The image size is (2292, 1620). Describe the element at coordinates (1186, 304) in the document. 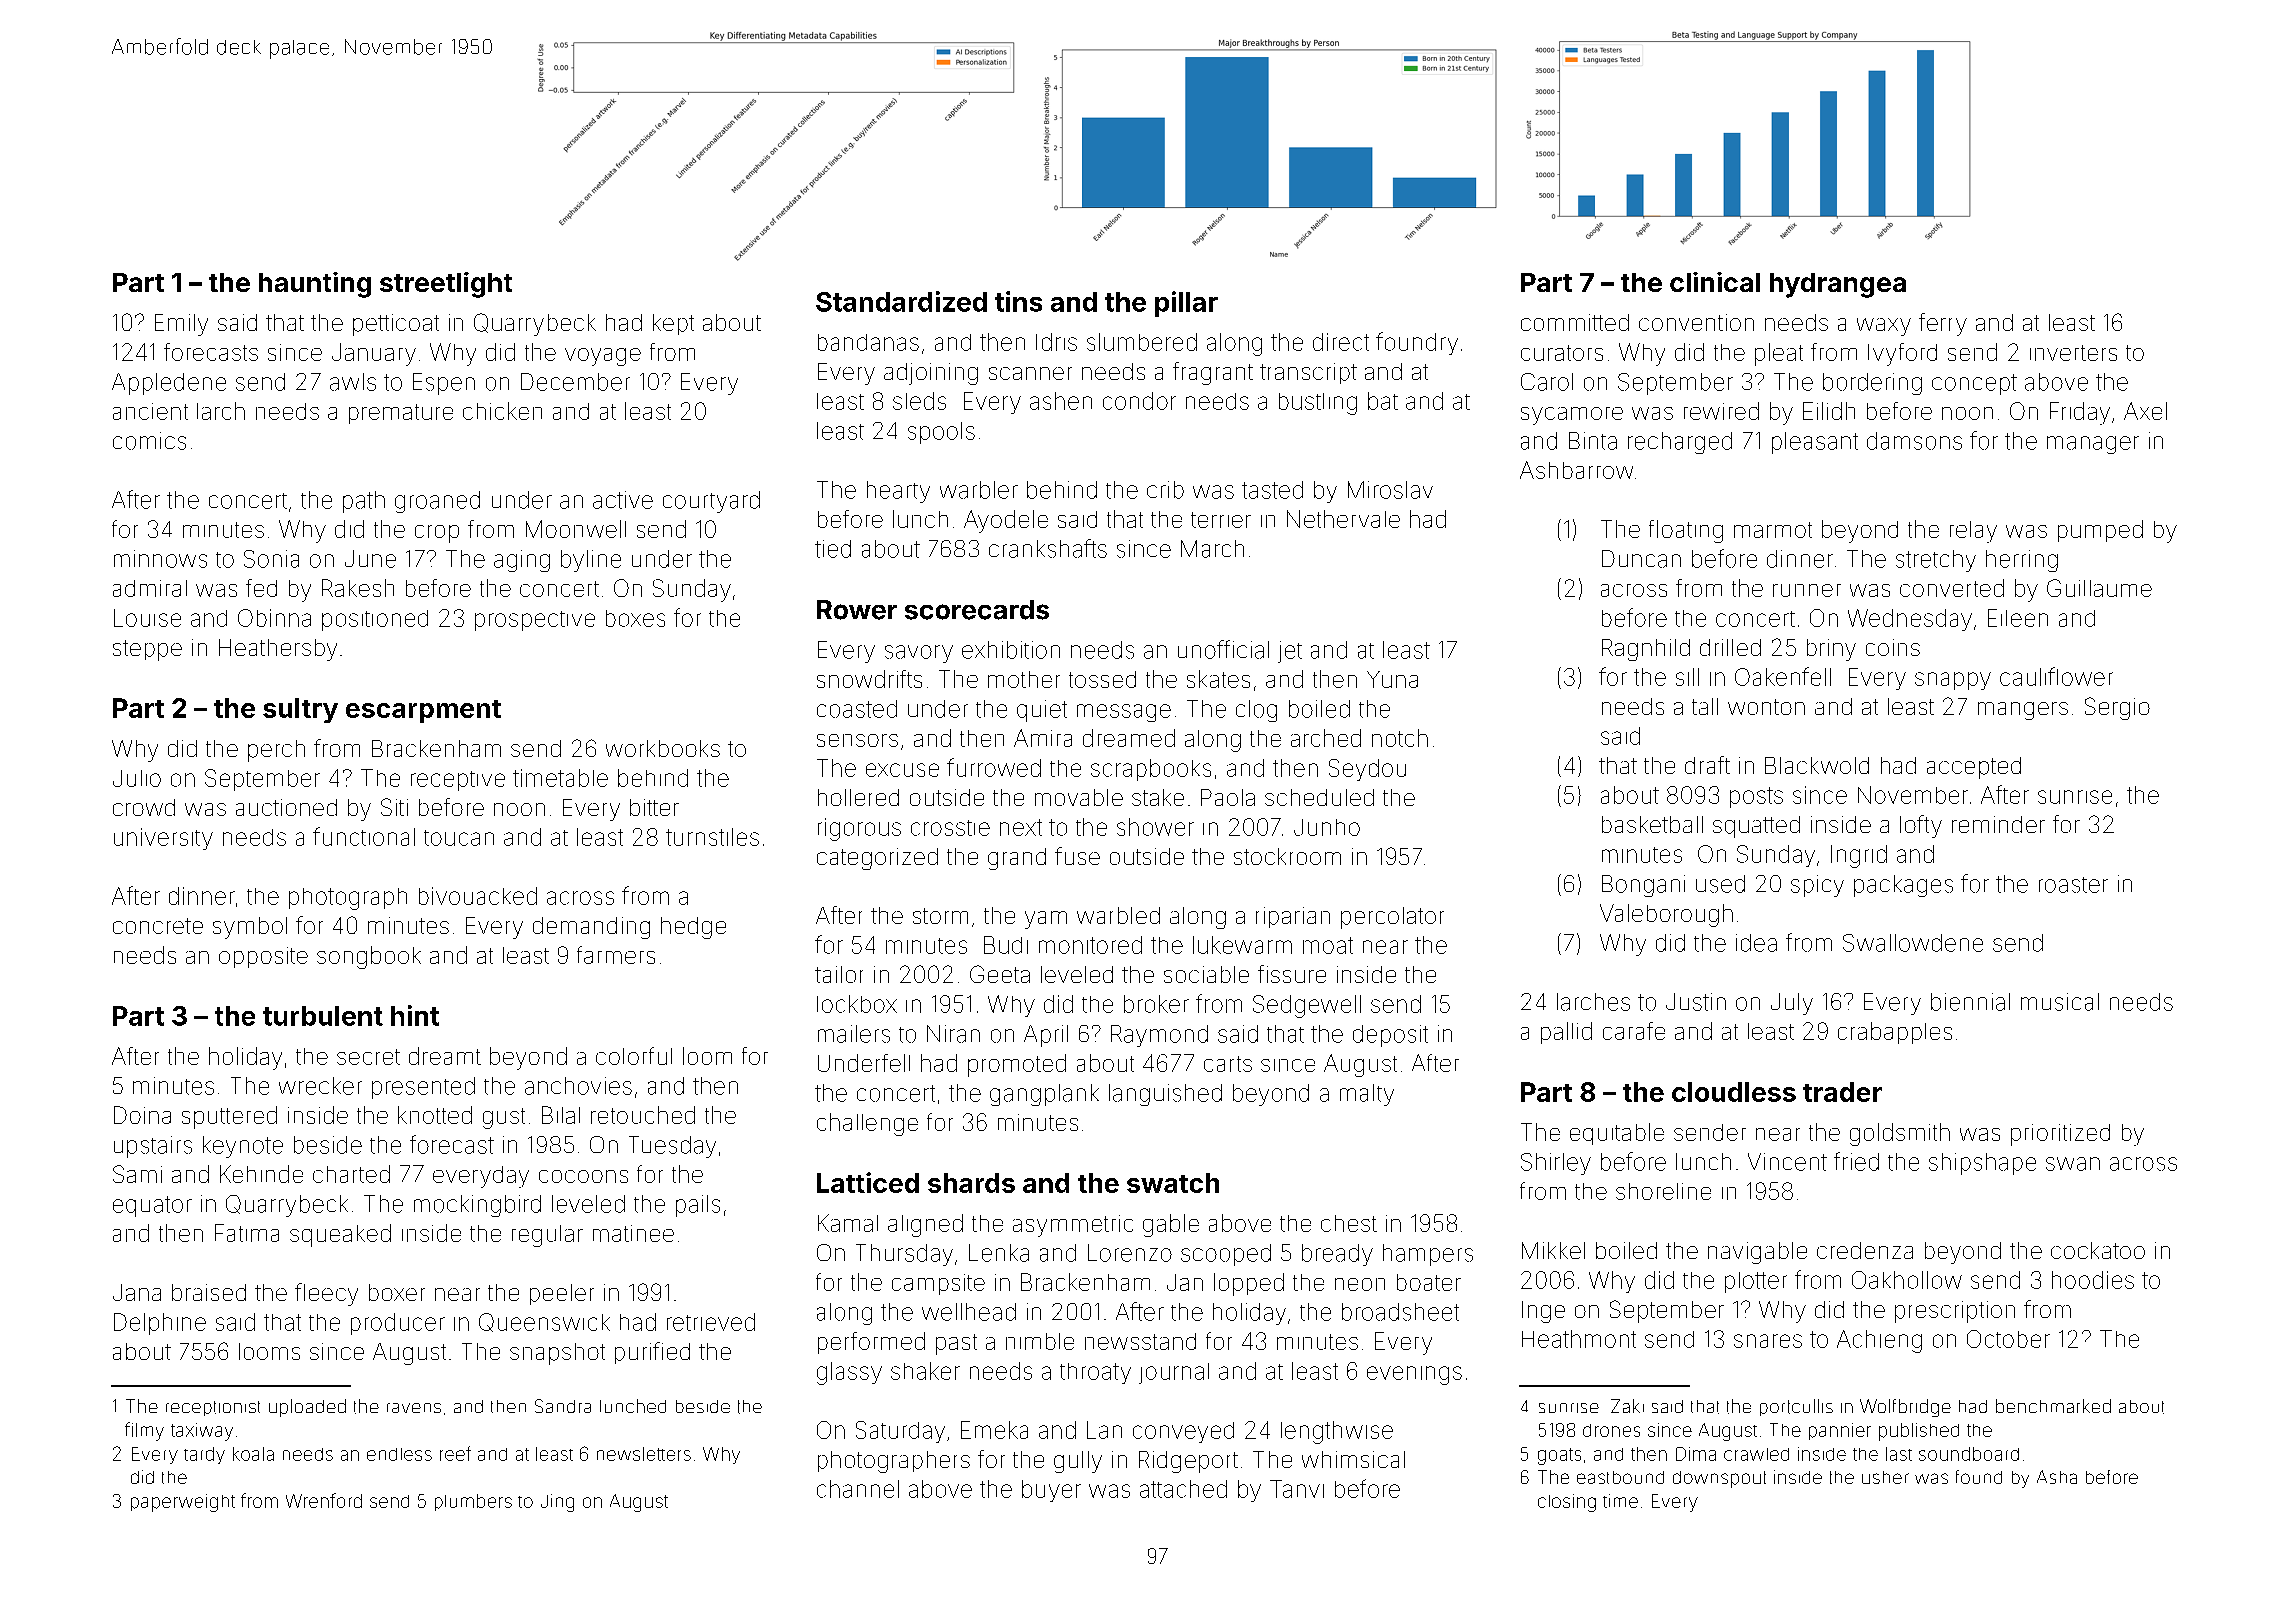

I see `pillar` at that location.
